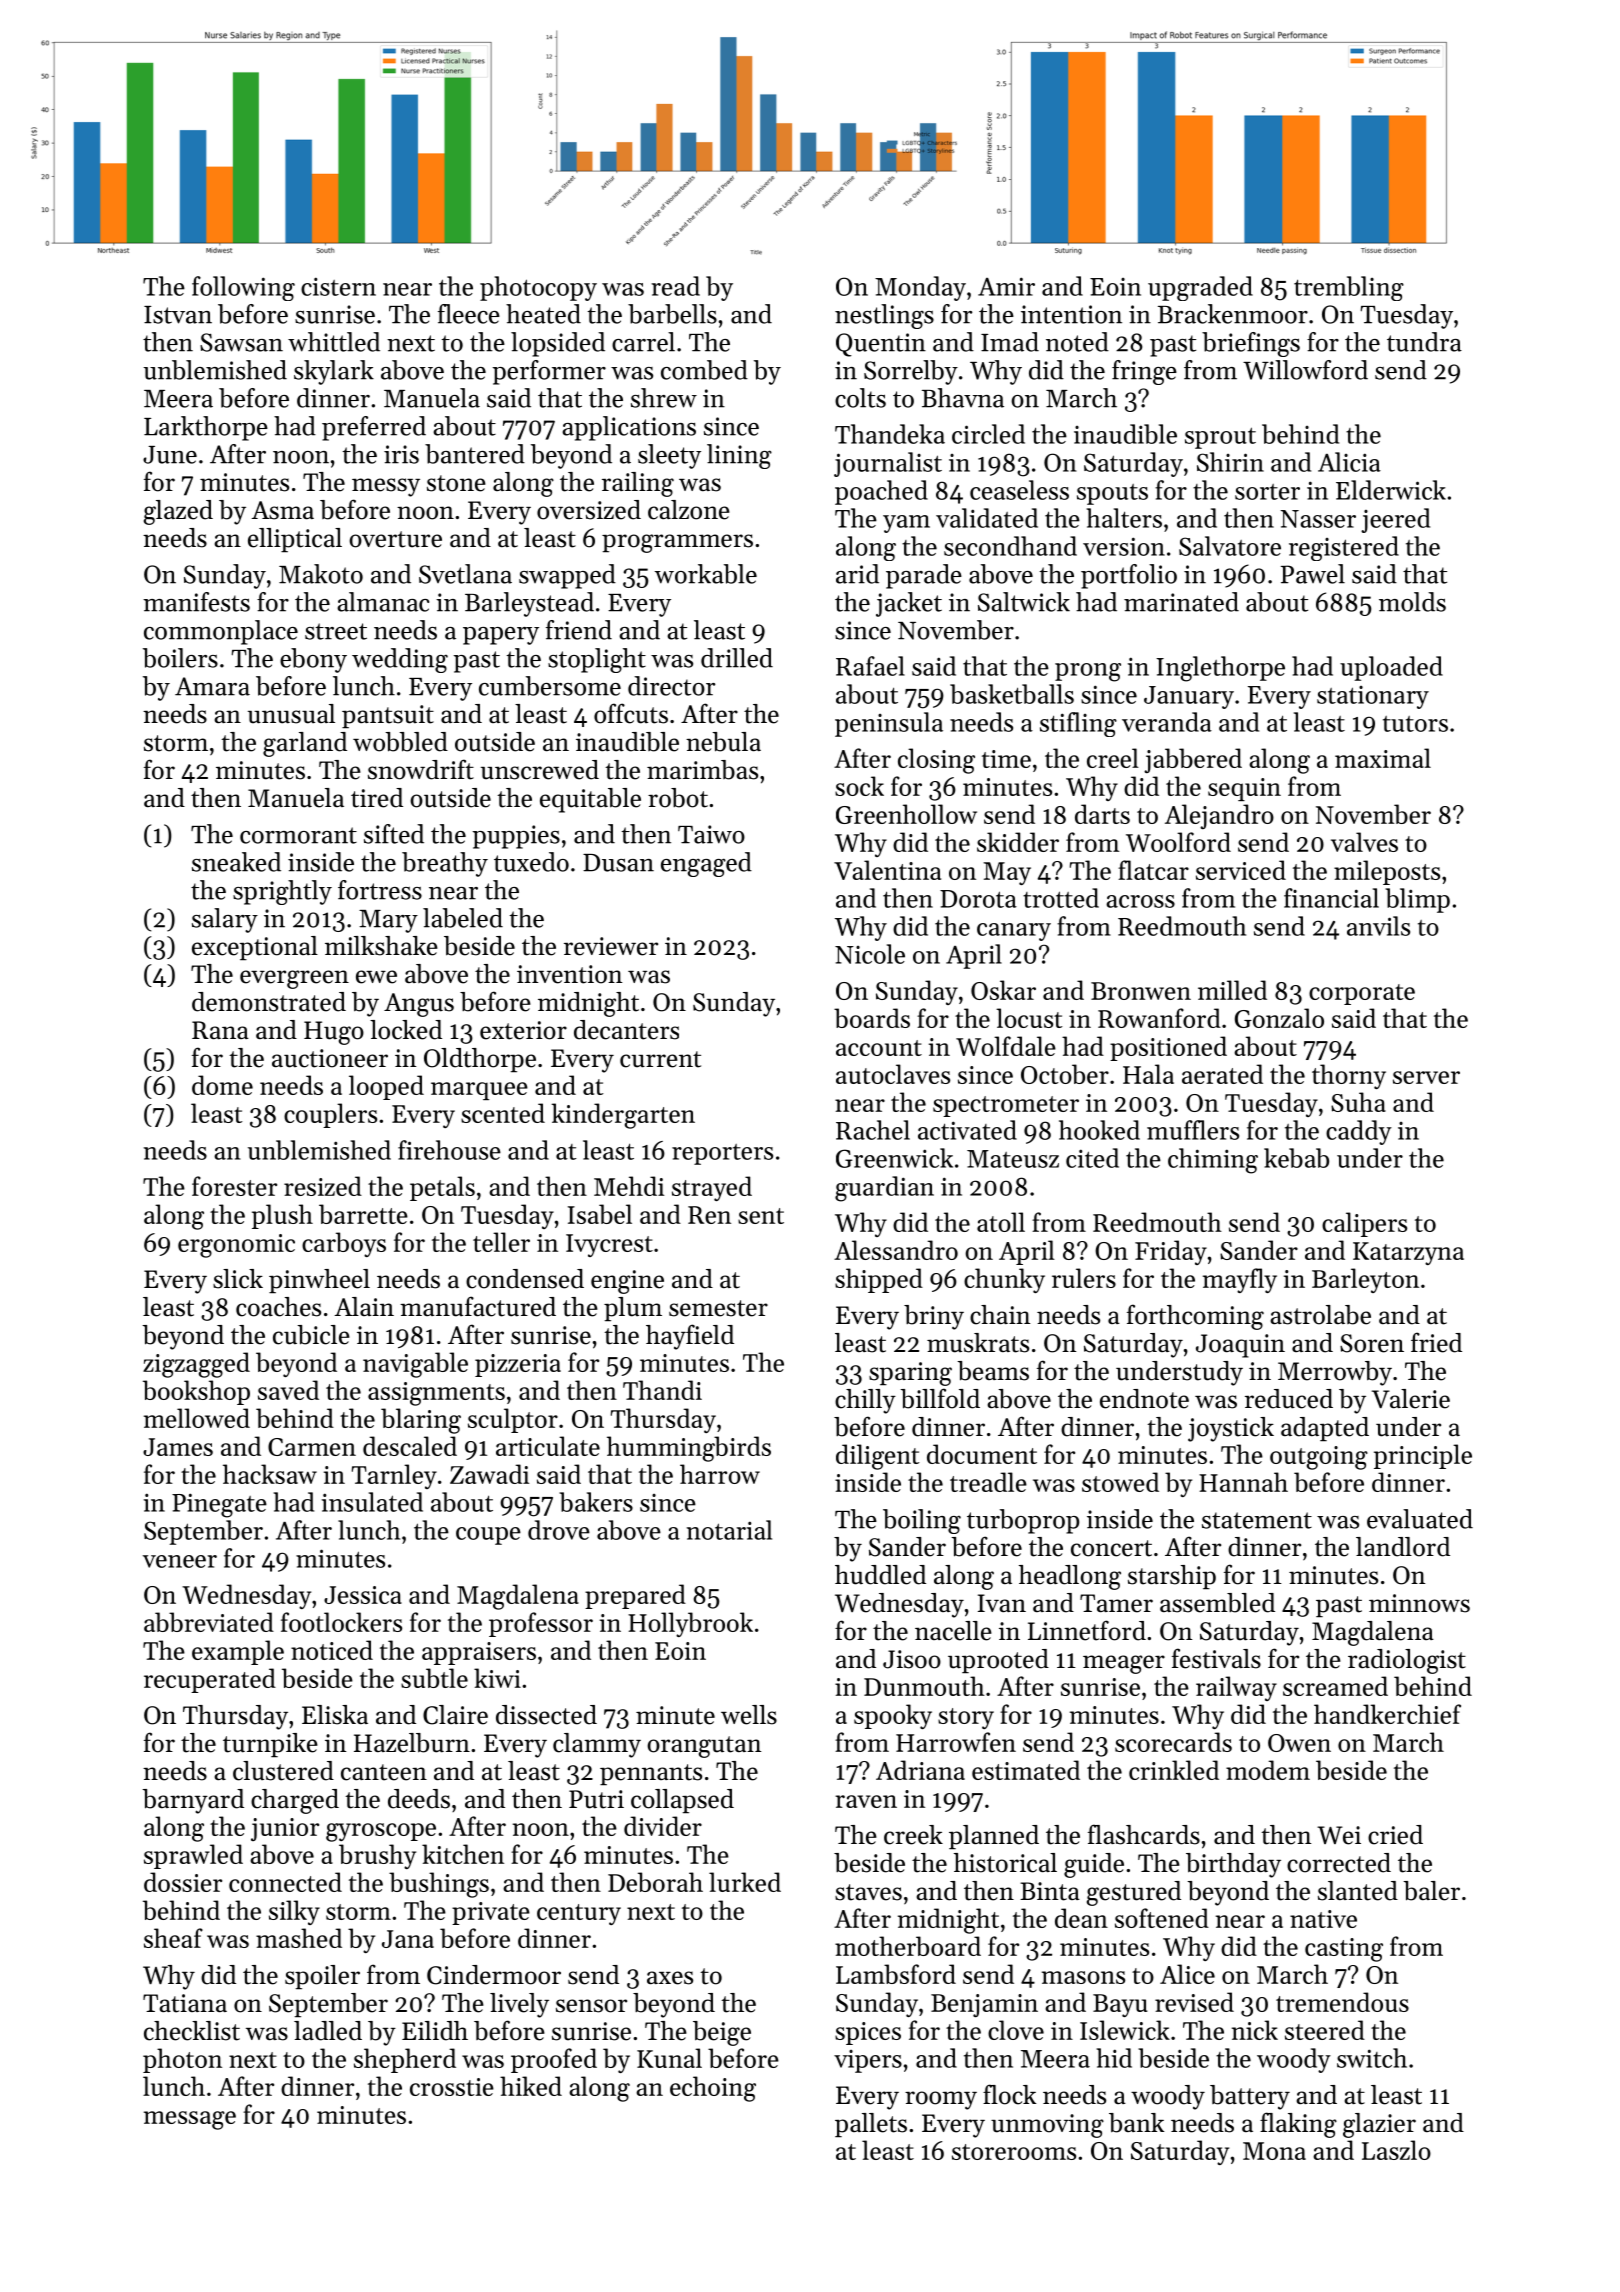 The width and height of the page is (1620, 2292). I want to click on Imad, so click(1010, 342).
